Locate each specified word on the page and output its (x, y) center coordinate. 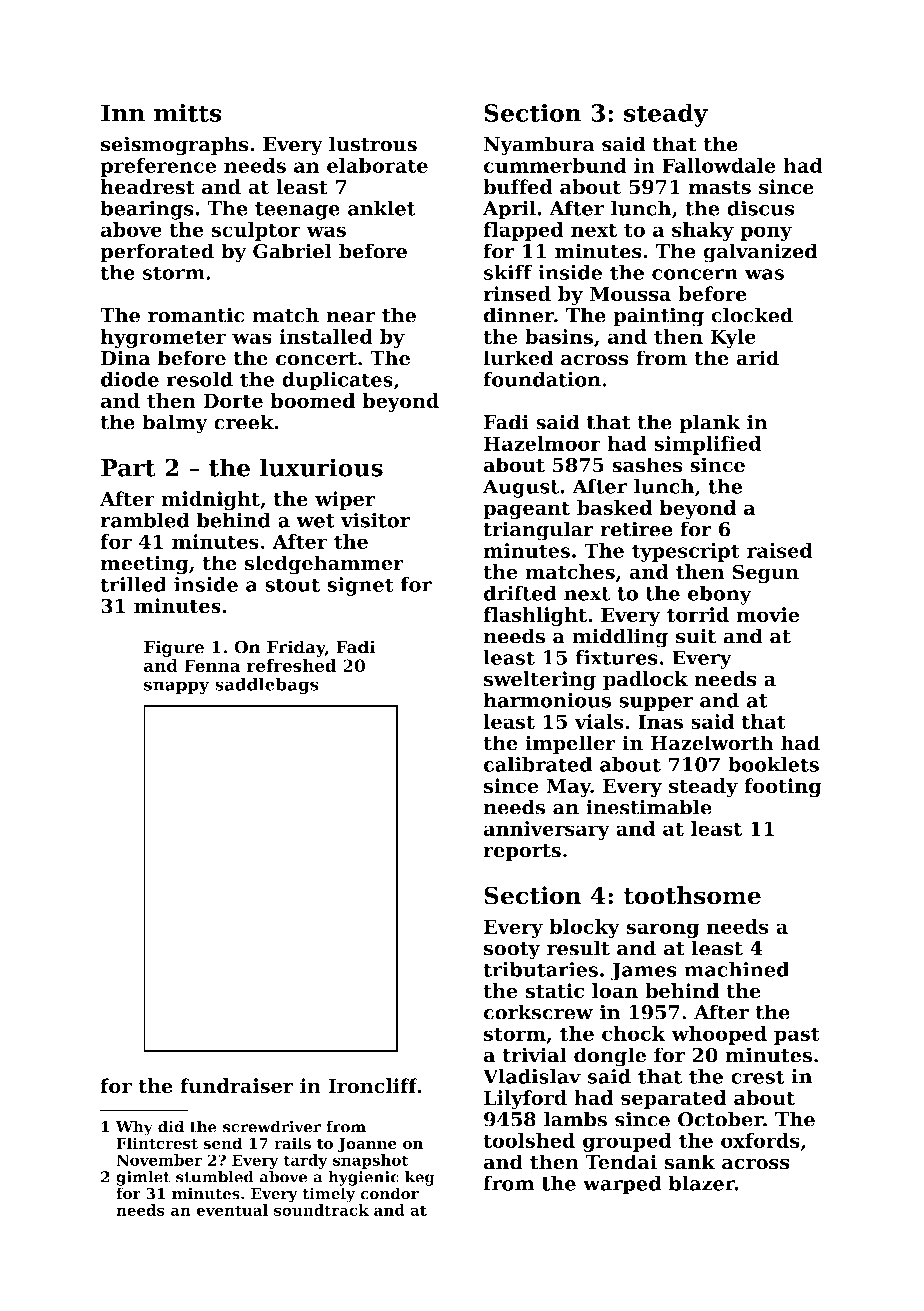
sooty (512, 951)
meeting (144, 565)
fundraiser (237, 1086)
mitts (188, 112)
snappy (176, 687)
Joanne (367, 1145)
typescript (686, 552)
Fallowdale (719, 165)
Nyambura (539, 146)
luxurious (321, 467)
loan (615, 991)
